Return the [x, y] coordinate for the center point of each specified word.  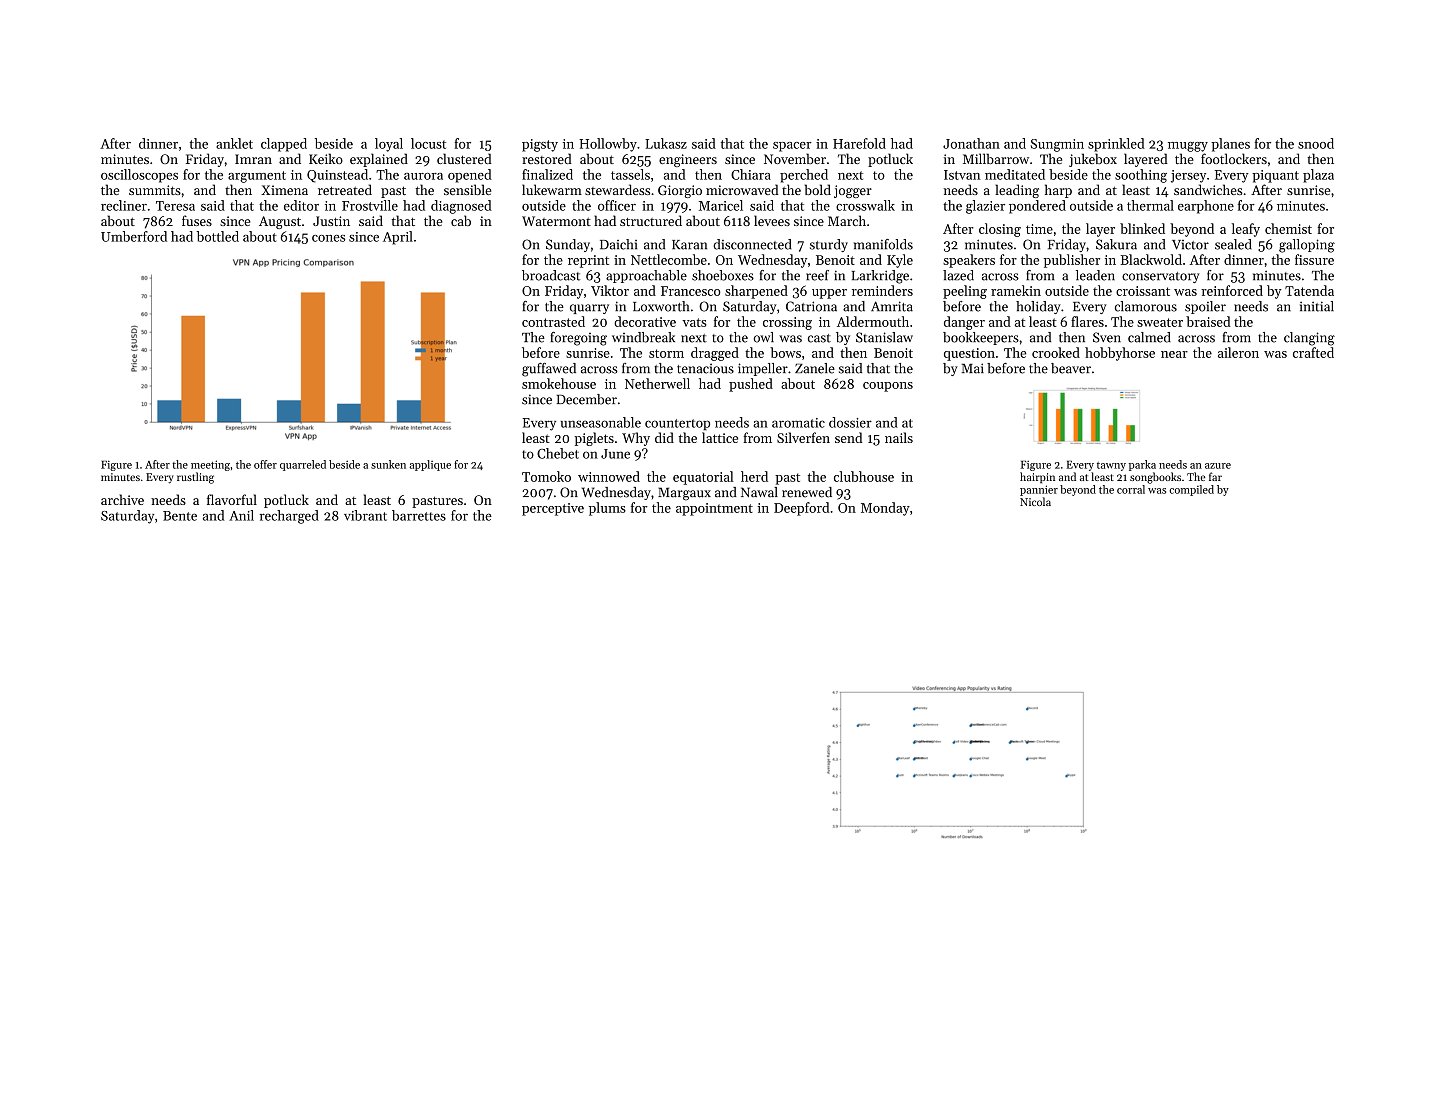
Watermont [556, 221]
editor [301, 205]
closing [1000, 230]
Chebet [558, 453]
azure [1218, 466]
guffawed [549, 370]
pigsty [540, 145]
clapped [284, 145]
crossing [787, 323]
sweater [1160, 322]
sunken [388, 464]
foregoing [578, 339]
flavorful [232, 499]
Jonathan [971, 143]
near [1174, 354]
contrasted [553, 321]
